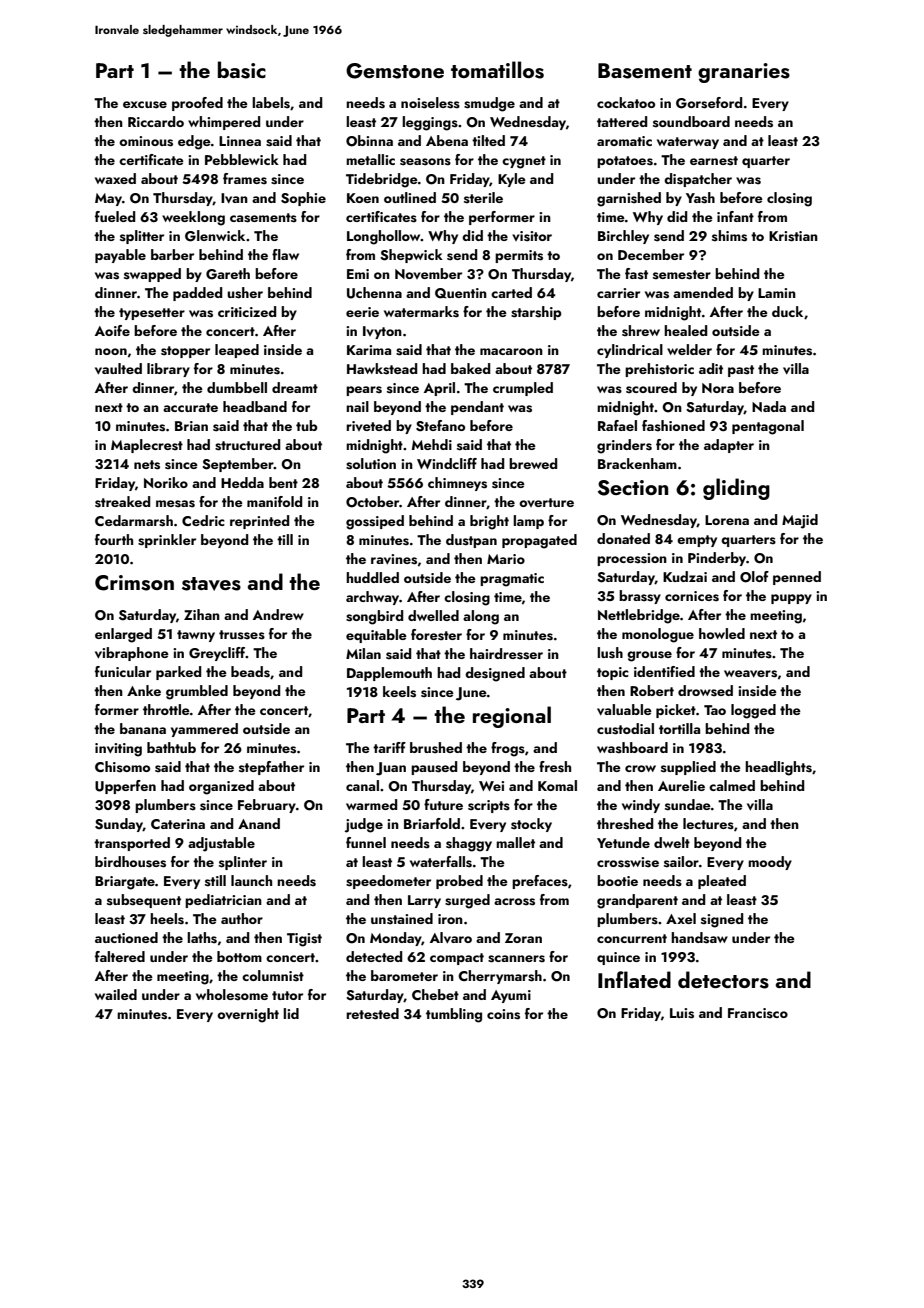 The width and height of the page is (924, 1308). I want to click on Maplecrest, so click(147, 446).
